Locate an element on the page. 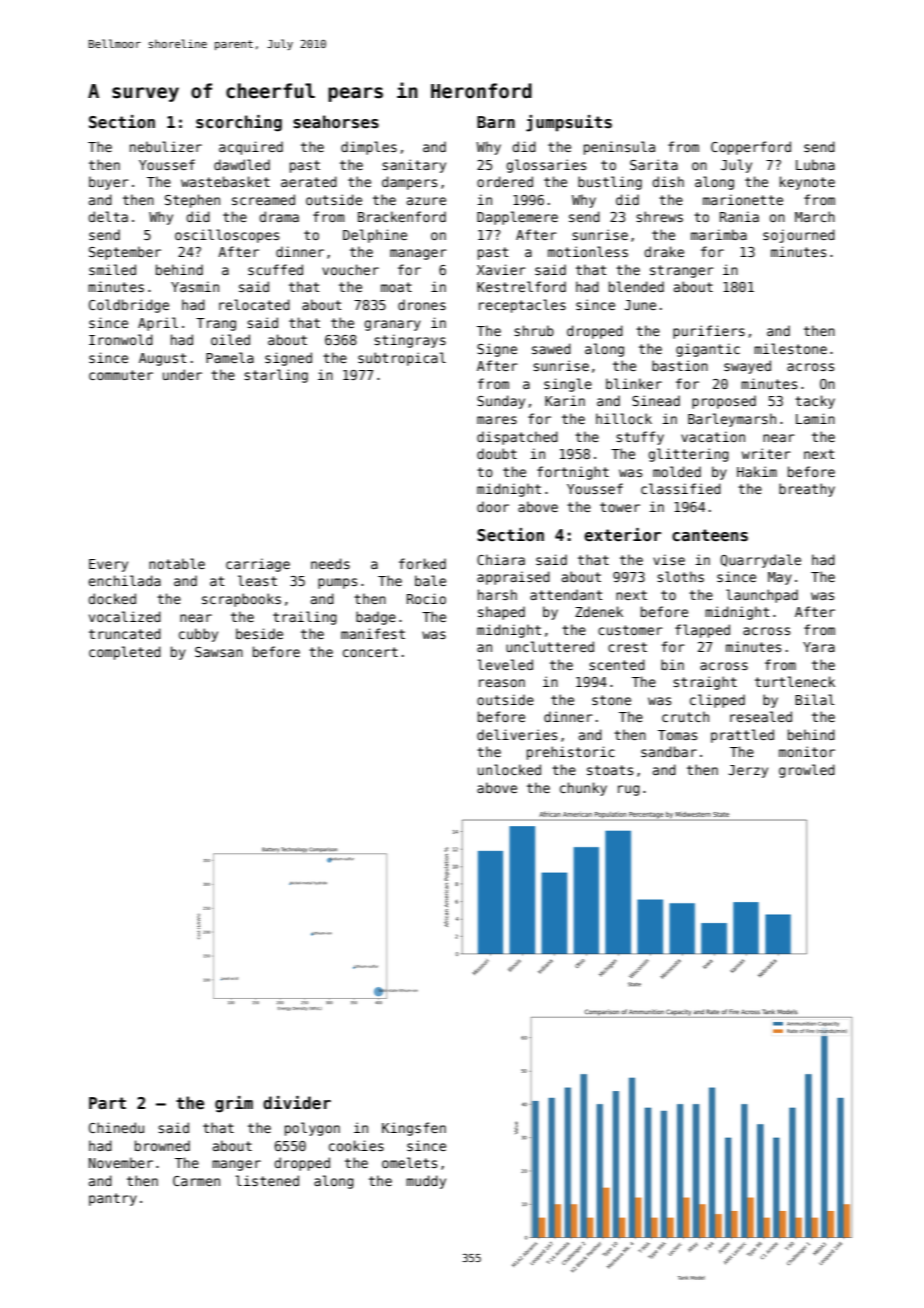 The width and height of the image is (924, 1308). drake is located at coordinates (664, 251).
